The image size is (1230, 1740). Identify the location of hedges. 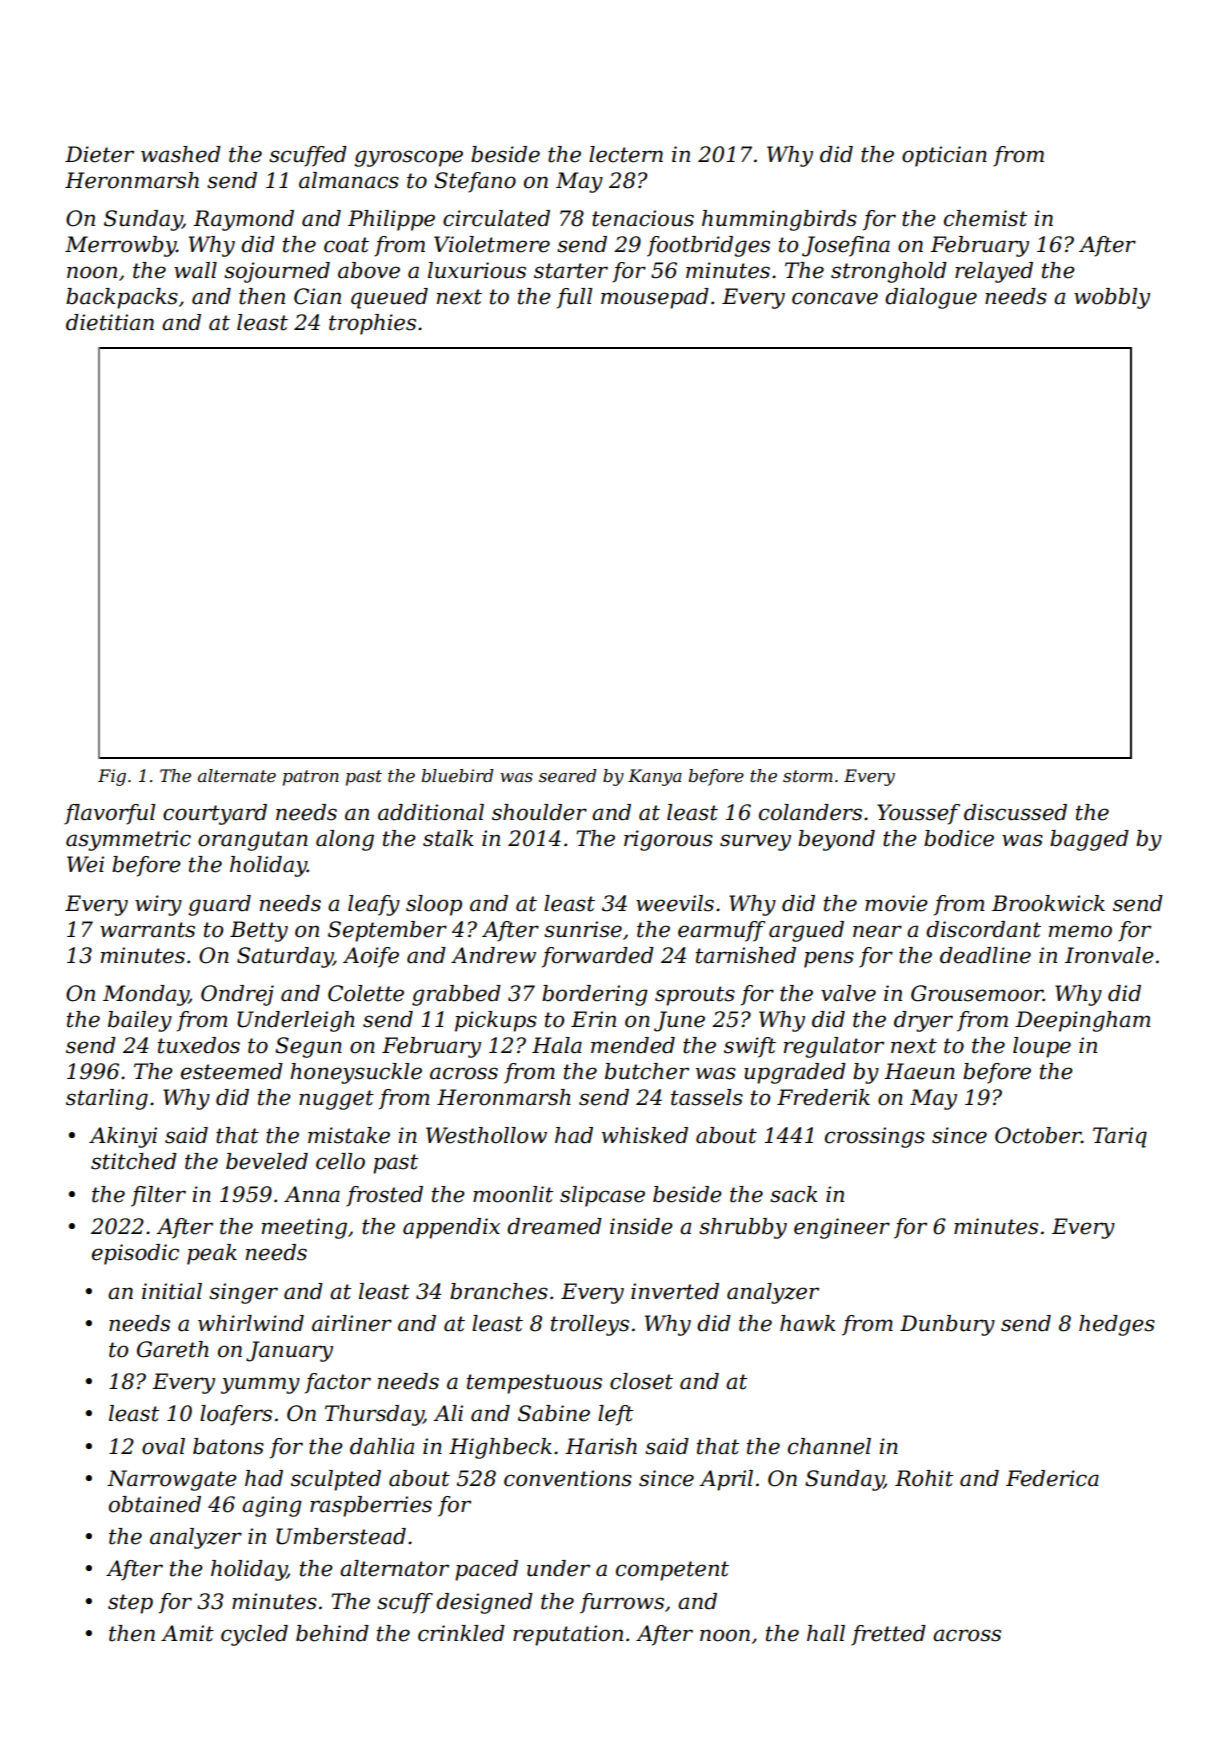
(1117, 1325).
